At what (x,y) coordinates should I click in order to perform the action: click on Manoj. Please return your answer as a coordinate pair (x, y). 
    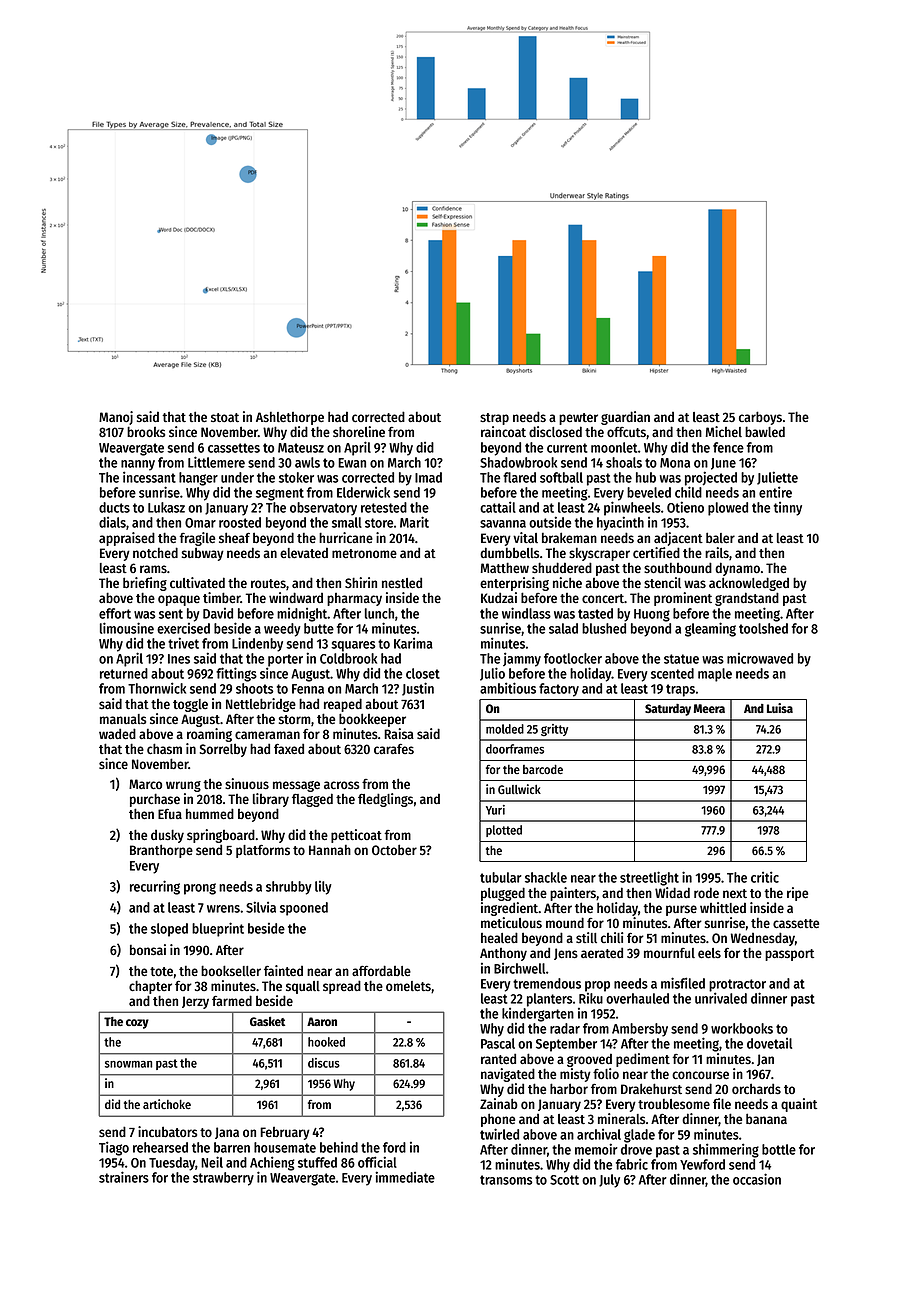
    Looking at the image, I should click on (116, 418).
